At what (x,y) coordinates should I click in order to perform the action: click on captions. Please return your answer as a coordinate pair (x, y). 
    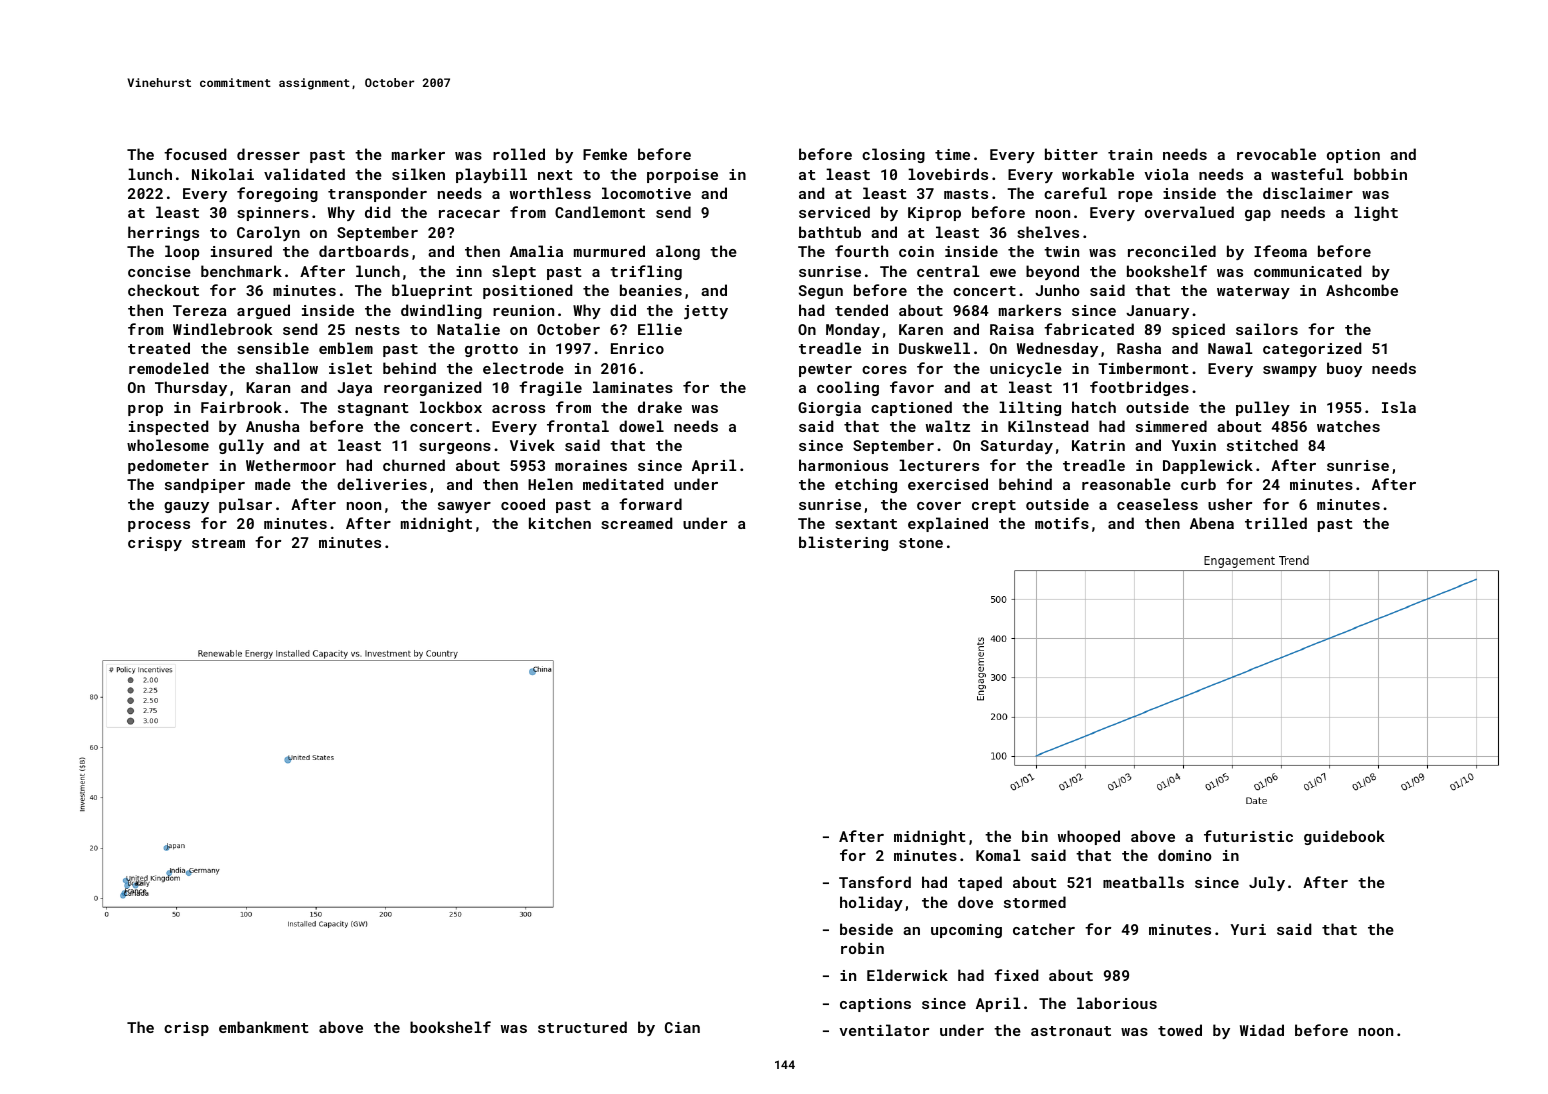
    Looking at the image, I should click on (875, 1005).
